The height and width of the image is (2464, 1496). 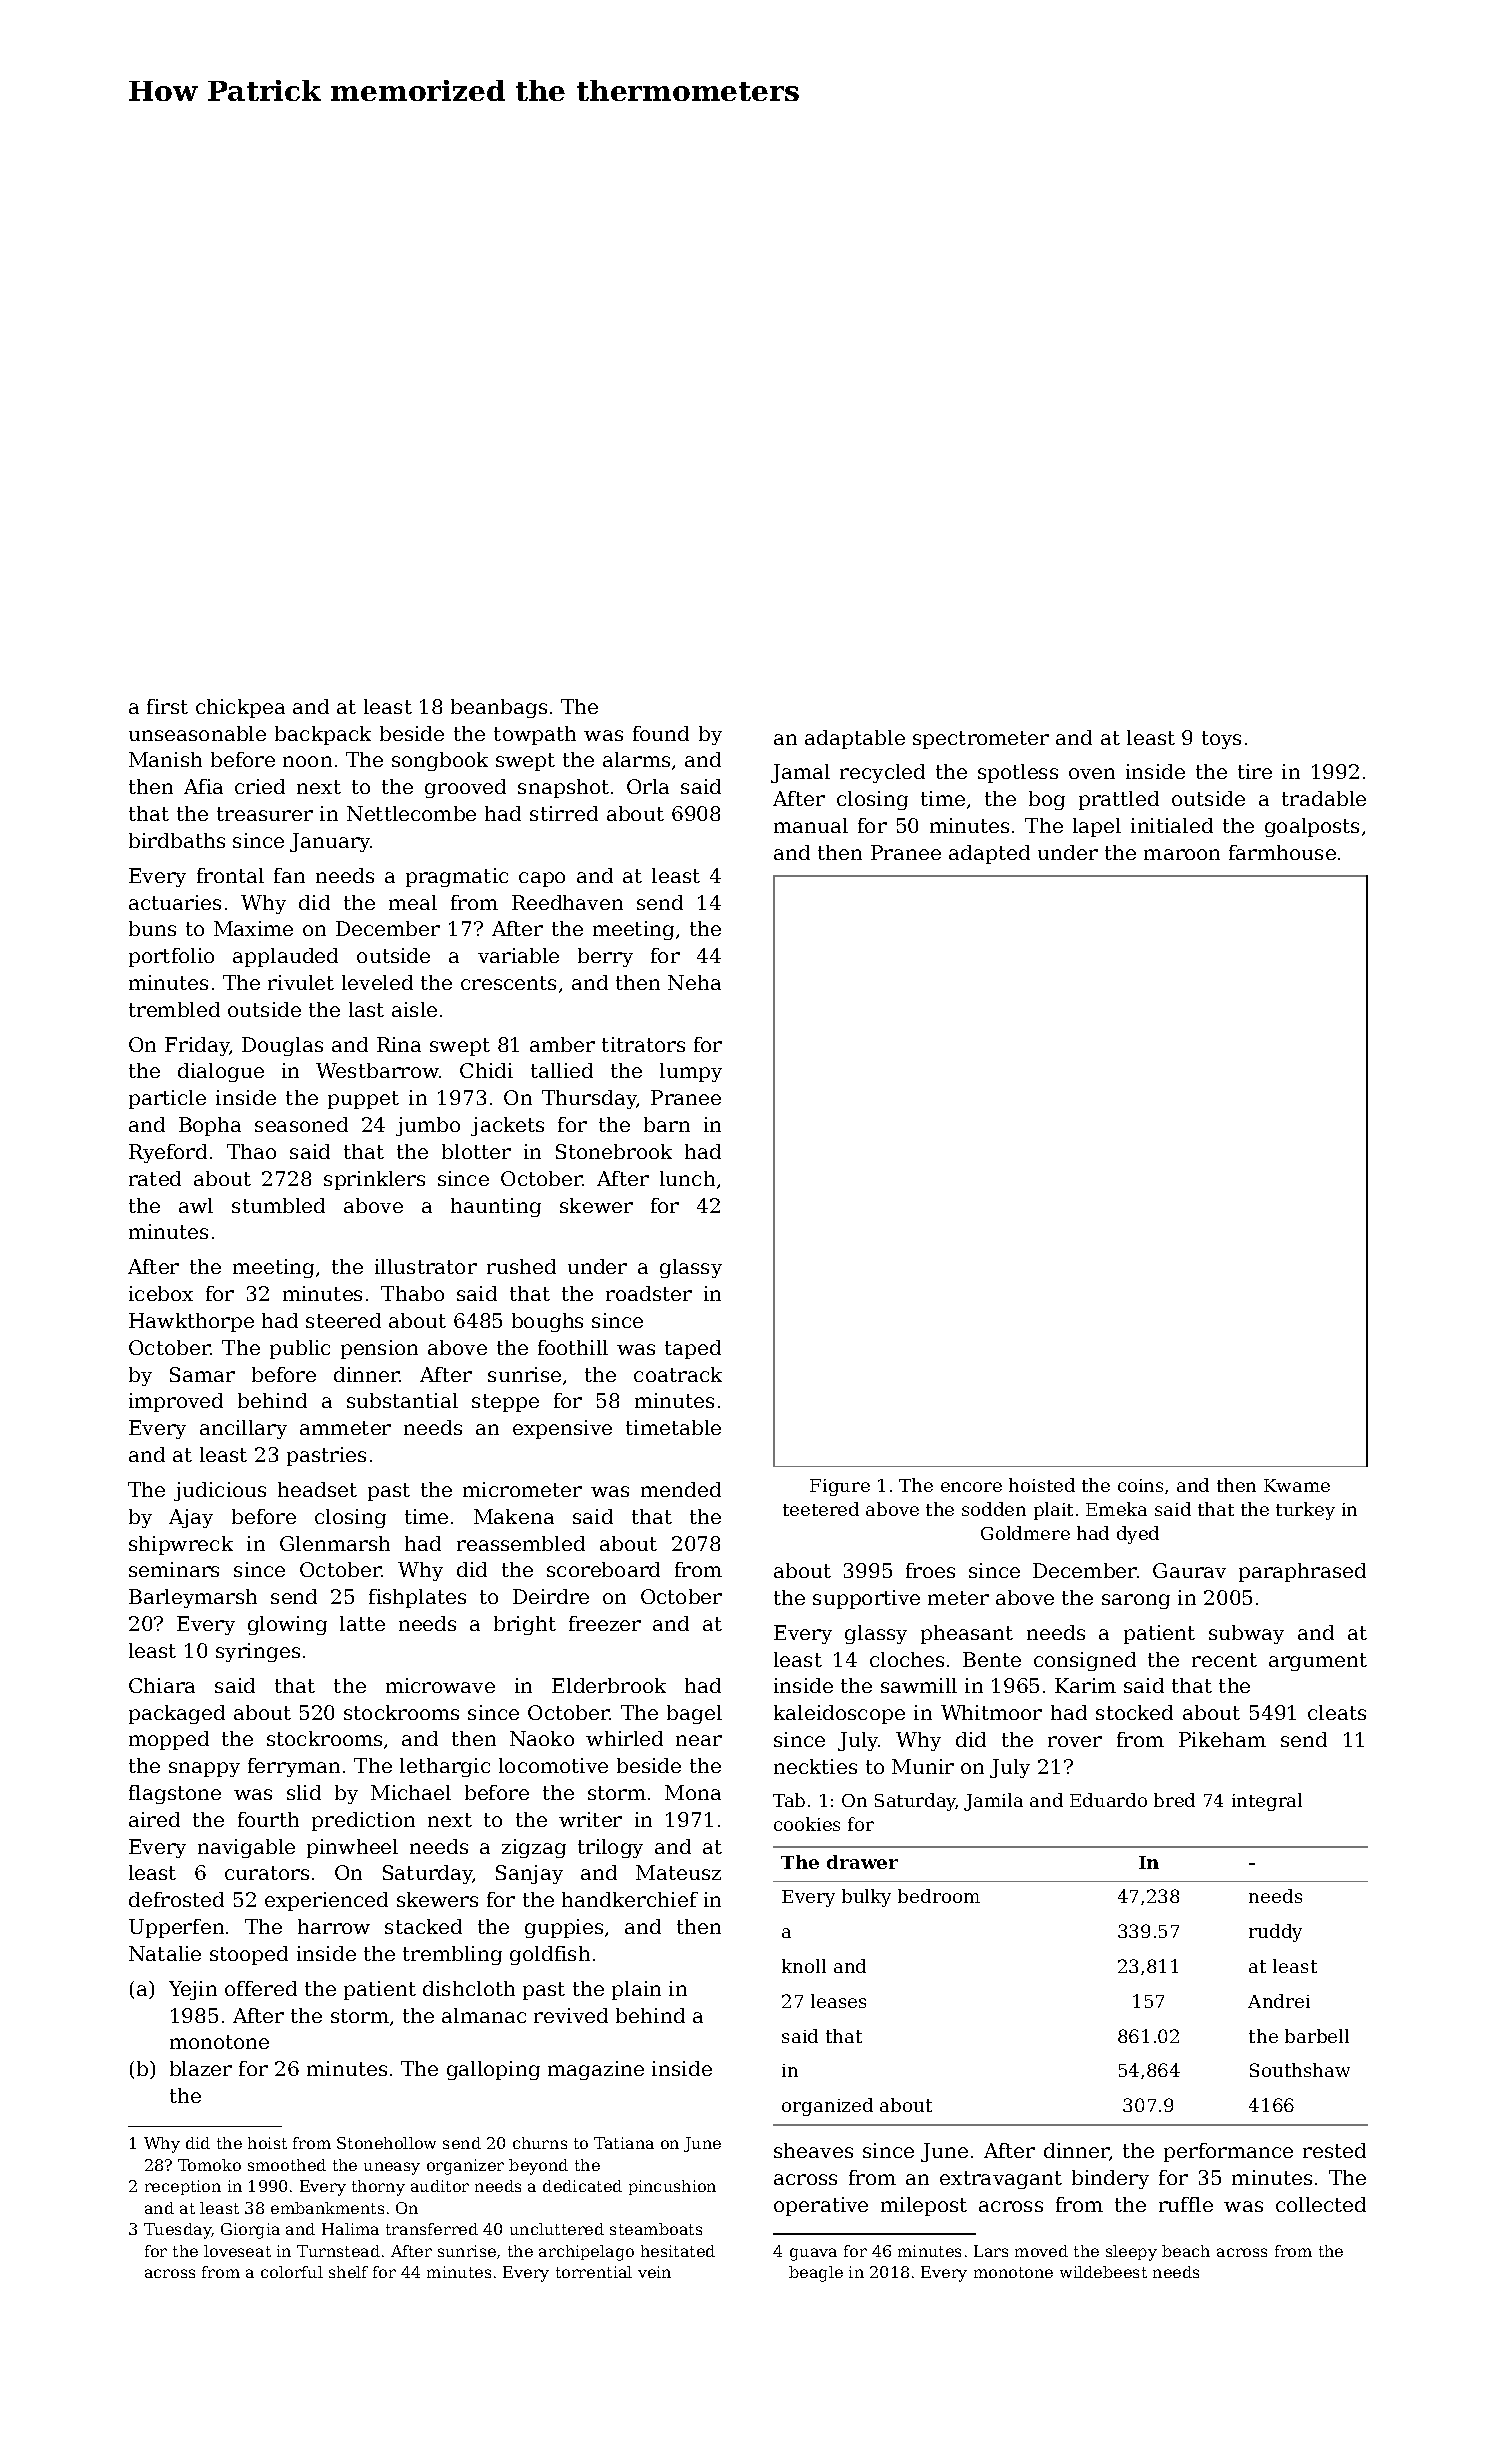 What do you see at coordinates (590, 1819) in the image?
I see `writer` at bounding box center [590, 1819].
